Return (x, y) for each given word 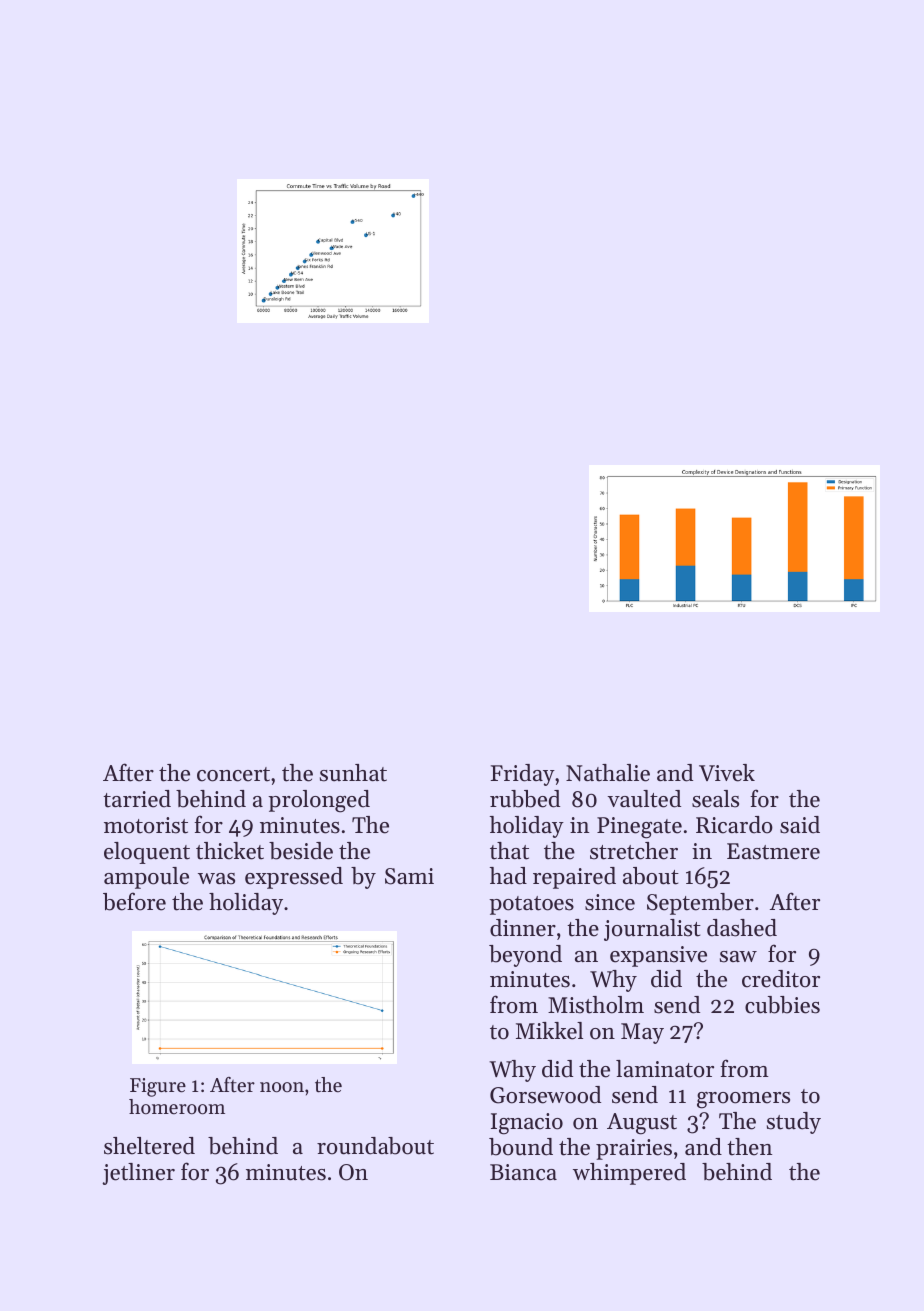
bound (521, 1147)
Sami (409, 876)
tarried (137, 799)
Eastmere (773, 851)
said (800, 825)
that (509, 851)
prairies (634, 1149)
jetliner (138, 1174)
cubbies (782, 1005)
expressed (294, 878)
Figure (158, 1087)
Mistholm (596, 1005)
